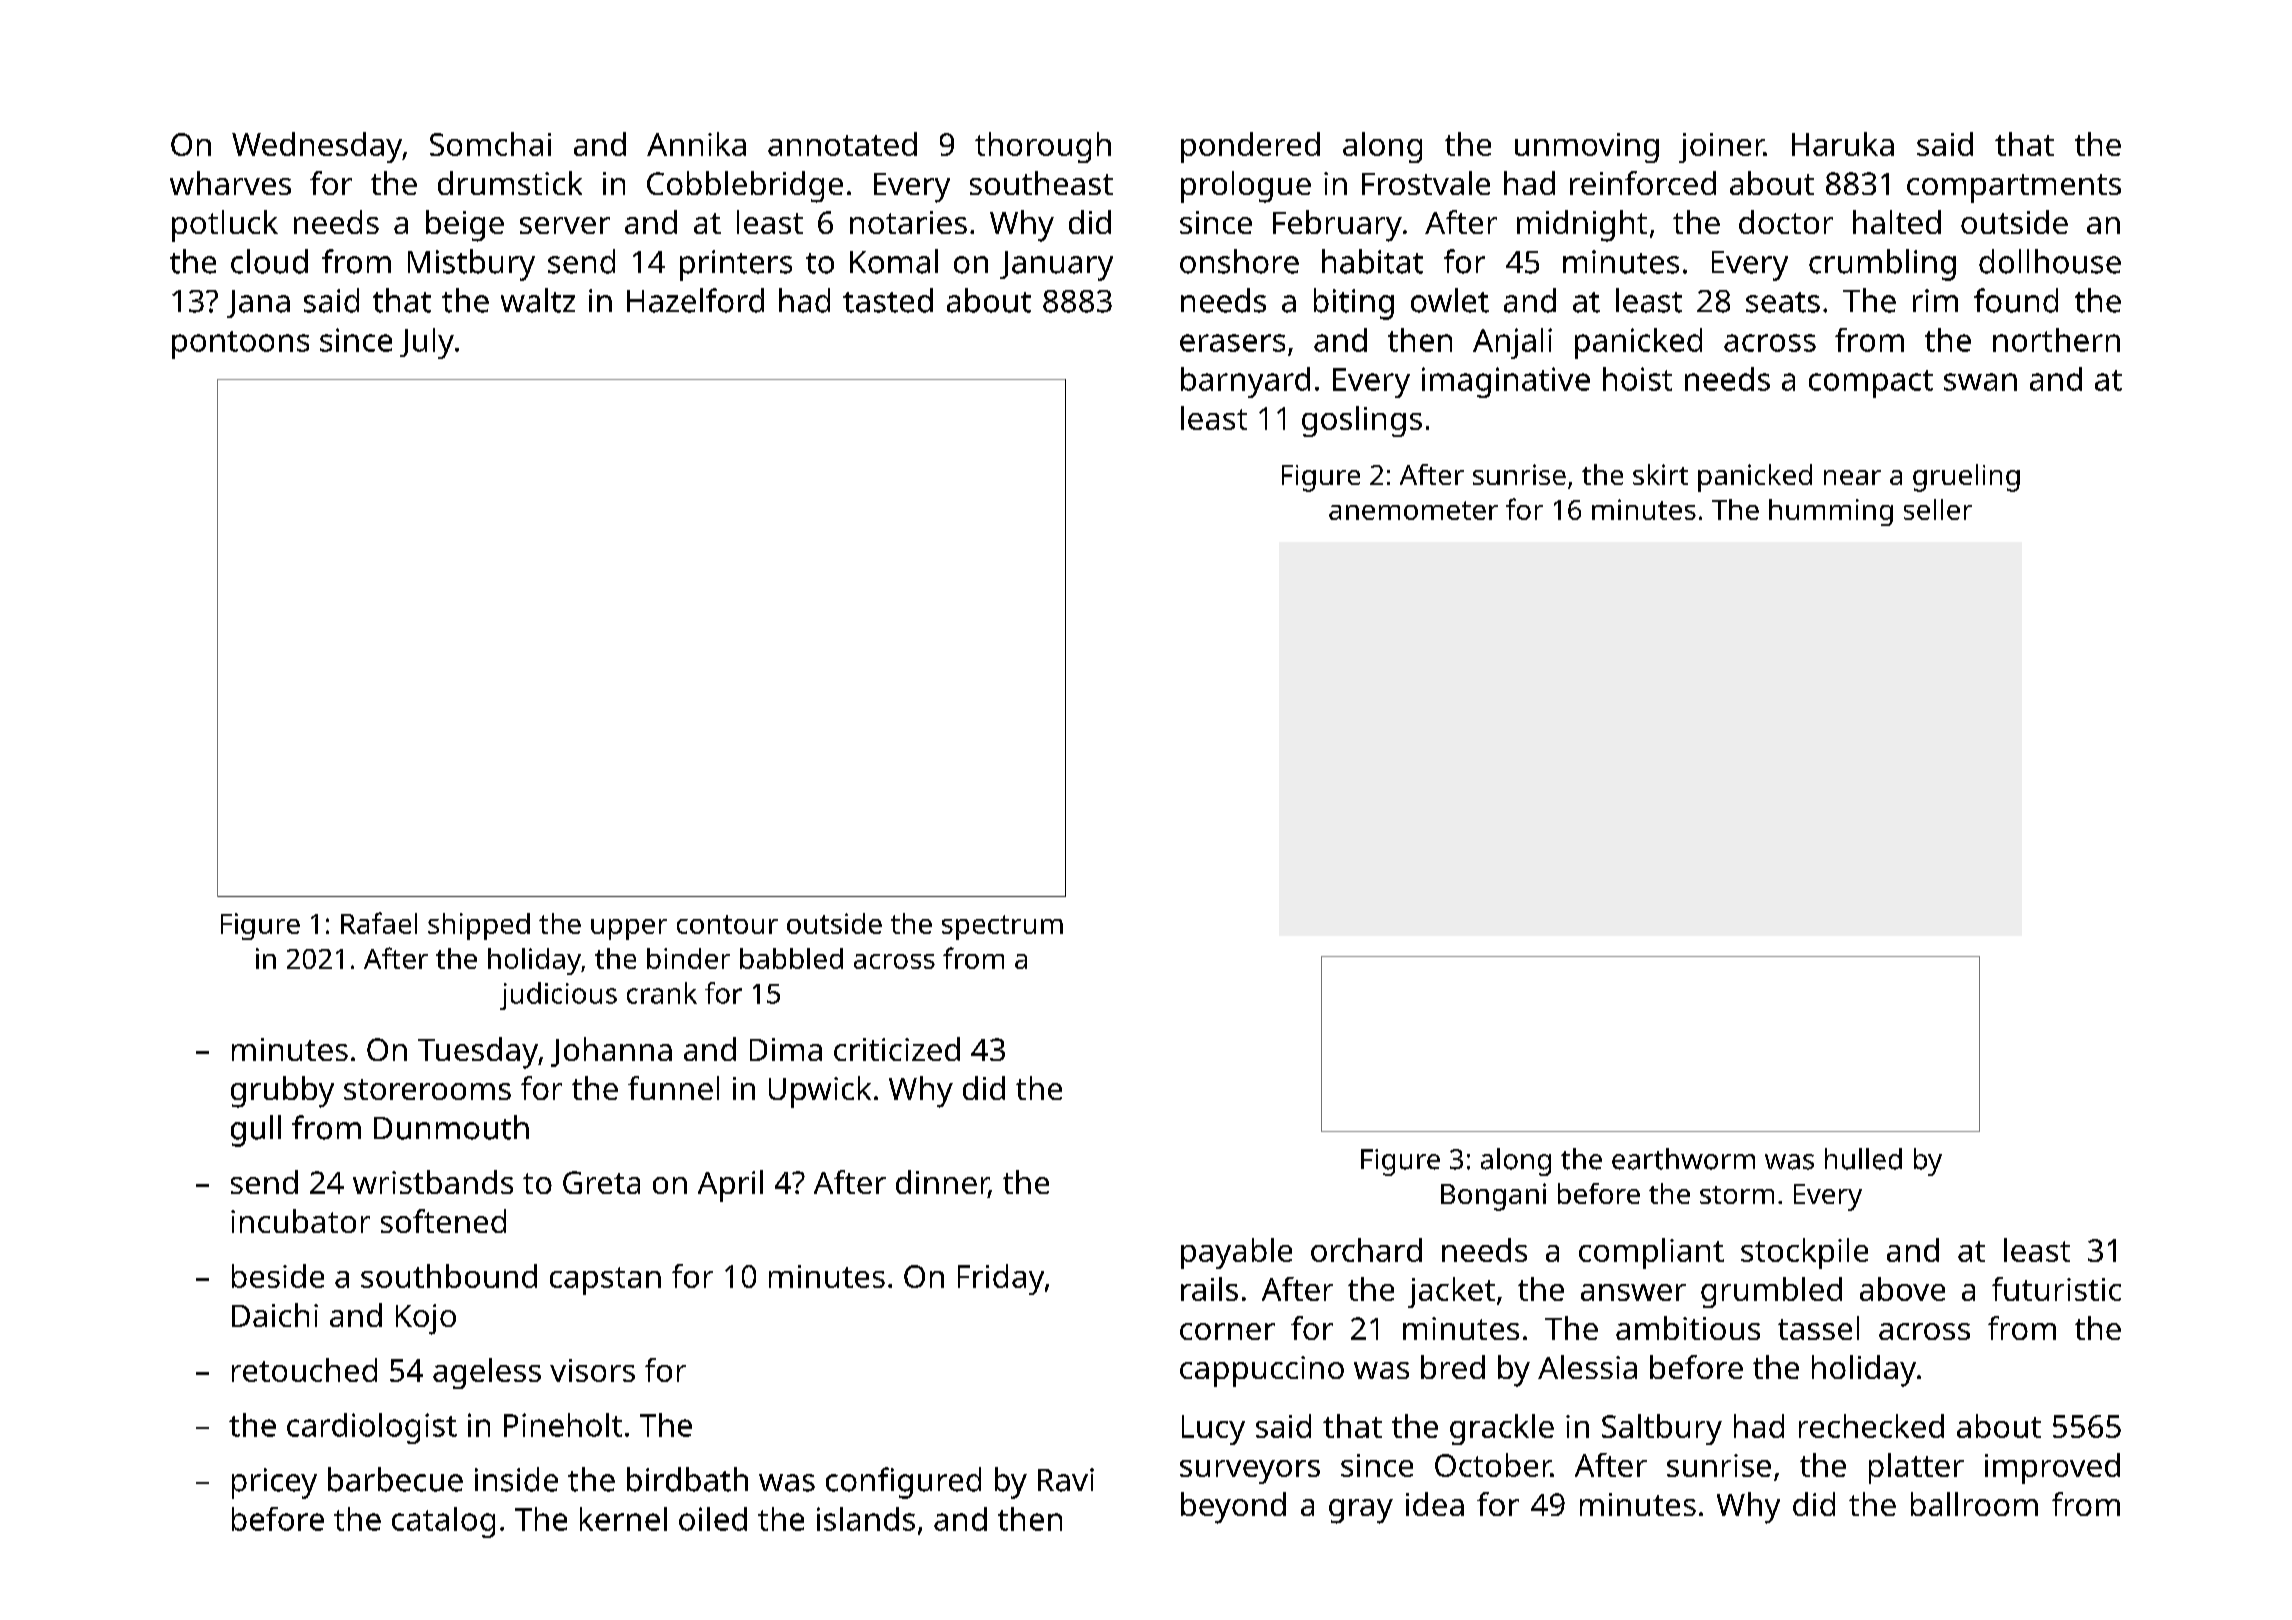  What do you see at coordinates (1002, 927) in the screenshot?
I see `spectrum` at bounding box center [1002, 927].
